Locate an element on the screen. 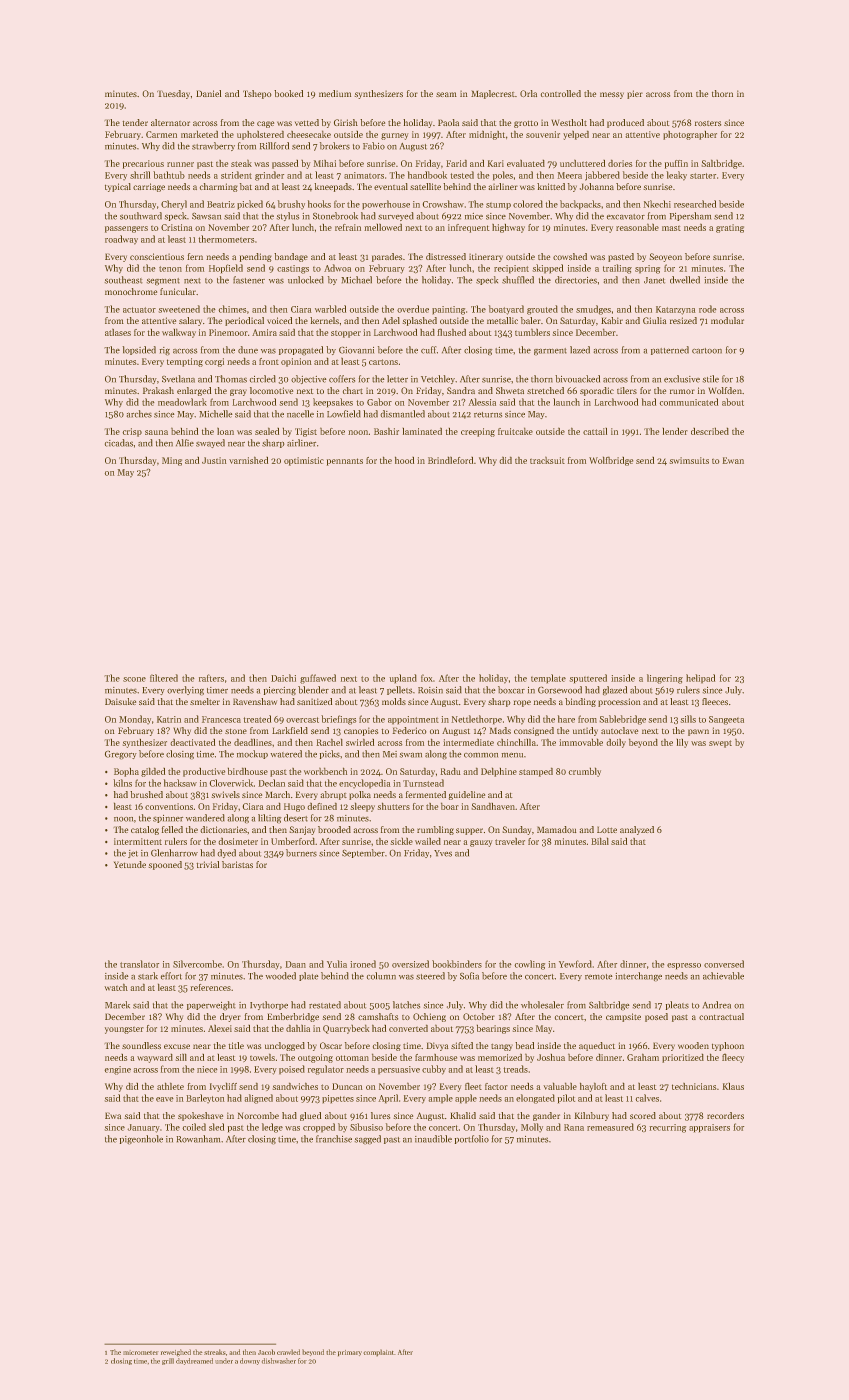 The height and width of the screenshot is (1400, 849). lily is located at coordinates (682, 743).
